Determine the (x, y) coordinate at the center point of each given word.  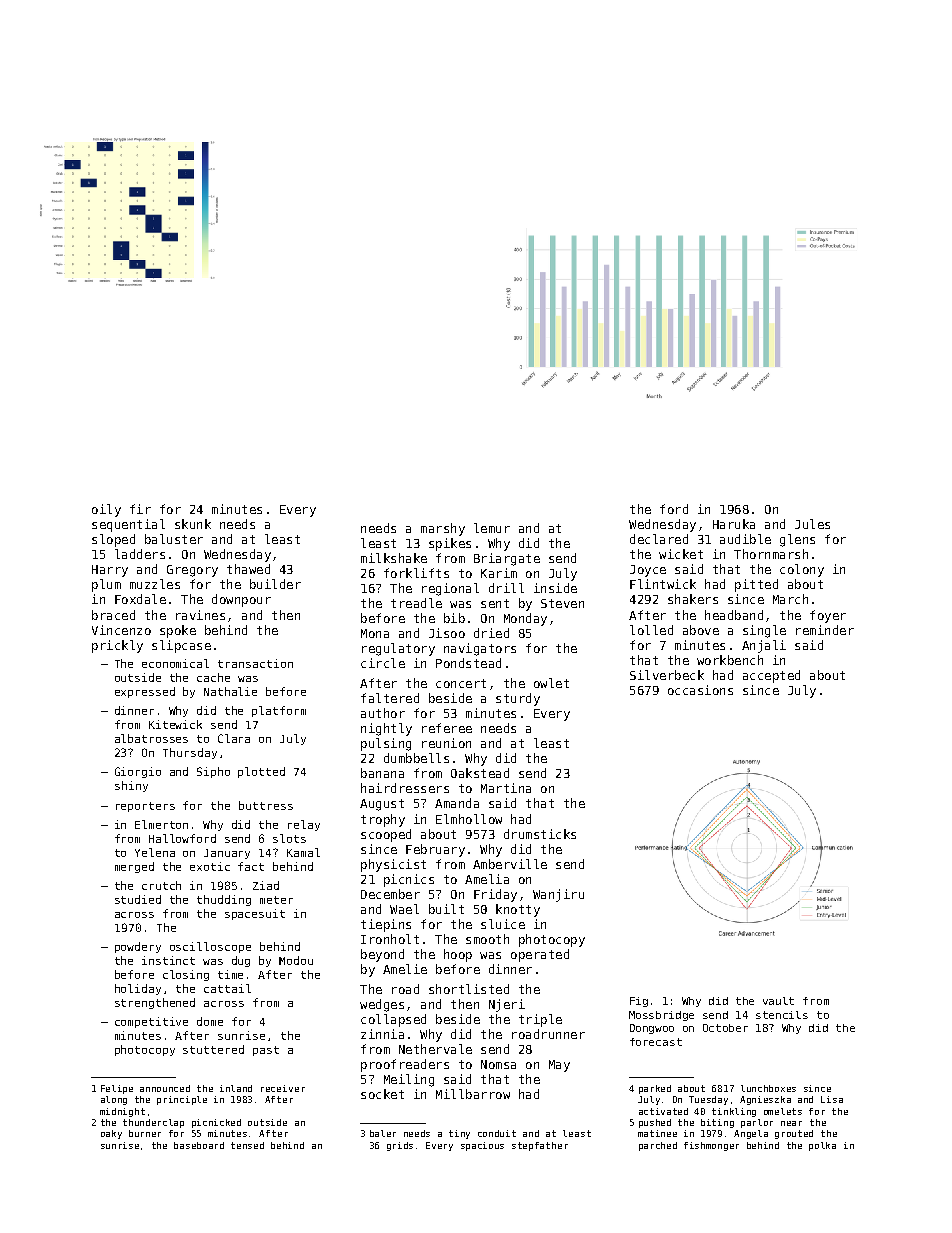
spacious (482, 1146)
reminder (825, 630)
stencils (782, 1015)
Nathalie (230, 691)
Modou (296, 960)
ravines (200, 615)
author (383, 713)
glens (797, 540)
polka (822, 1146)
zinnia (382, 1034)
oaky (111, 1134)
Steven (562, 603)
